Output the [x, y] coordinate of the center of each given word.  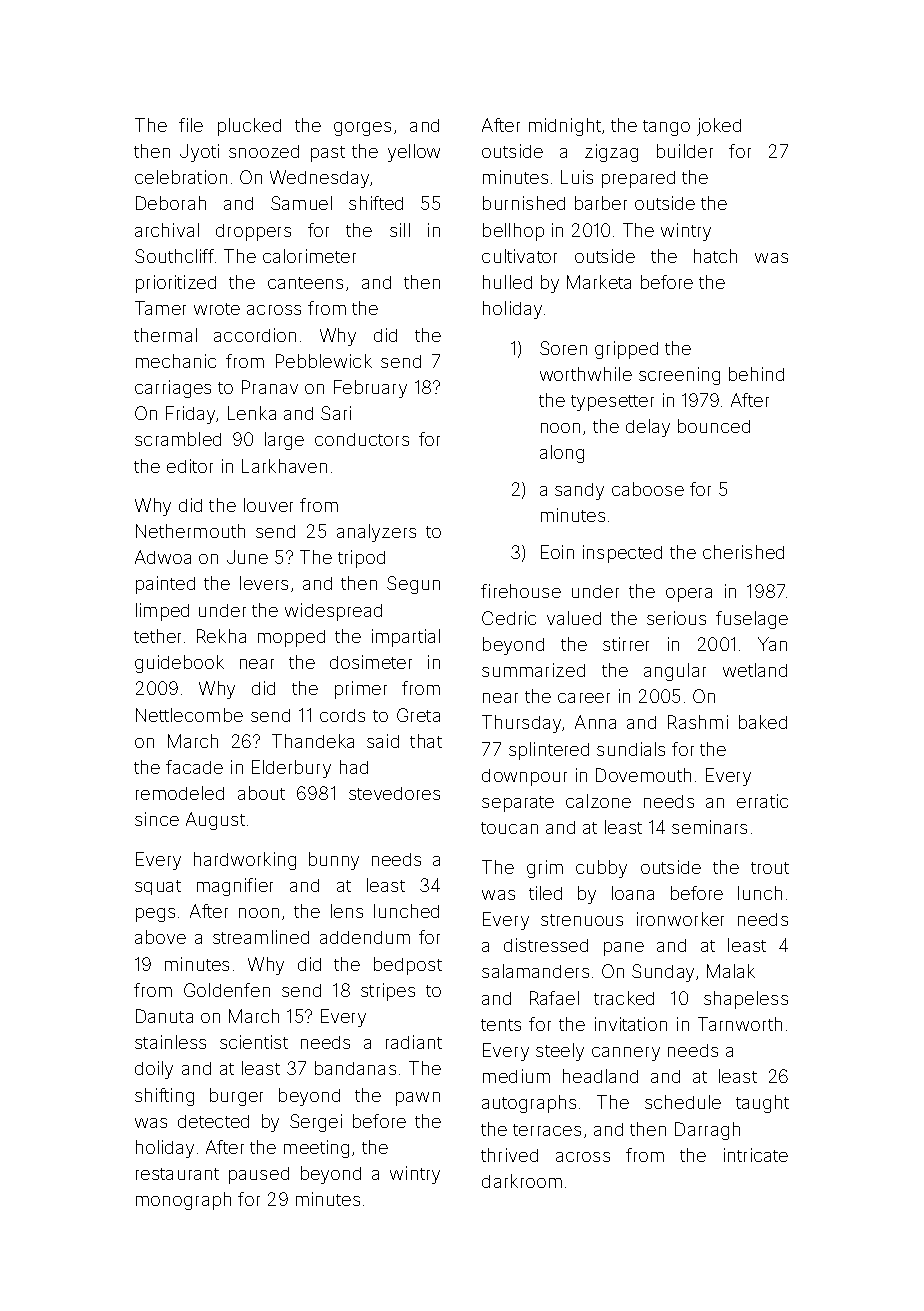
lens [347, 911]
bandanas [355, 1068]
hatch [715, 256]
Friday [191, 415]
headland [600, 1076]
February [370, 389]
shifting [164, 1097]
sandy [579, 491]
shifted [376, 203]
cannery [626, 1054]
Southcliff [174, 256]
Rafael [554, 998]
